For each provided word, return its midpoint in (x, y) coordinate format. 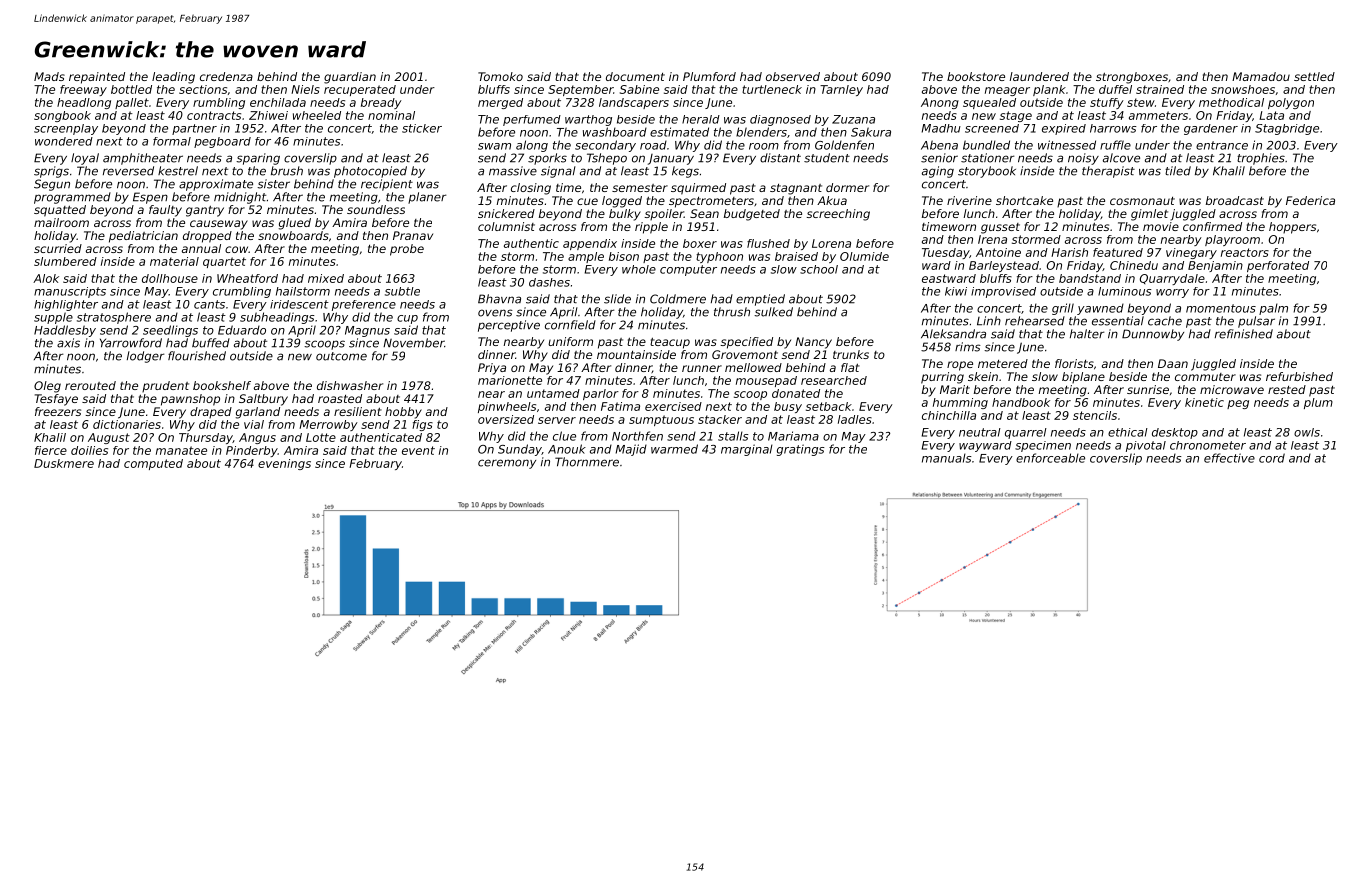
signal (558, 172)
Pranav (413, 235)
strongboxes (1132, 78)
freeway (83, 90)
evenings (284, 464)
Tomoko (500, 76)
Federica (1310, 200)
